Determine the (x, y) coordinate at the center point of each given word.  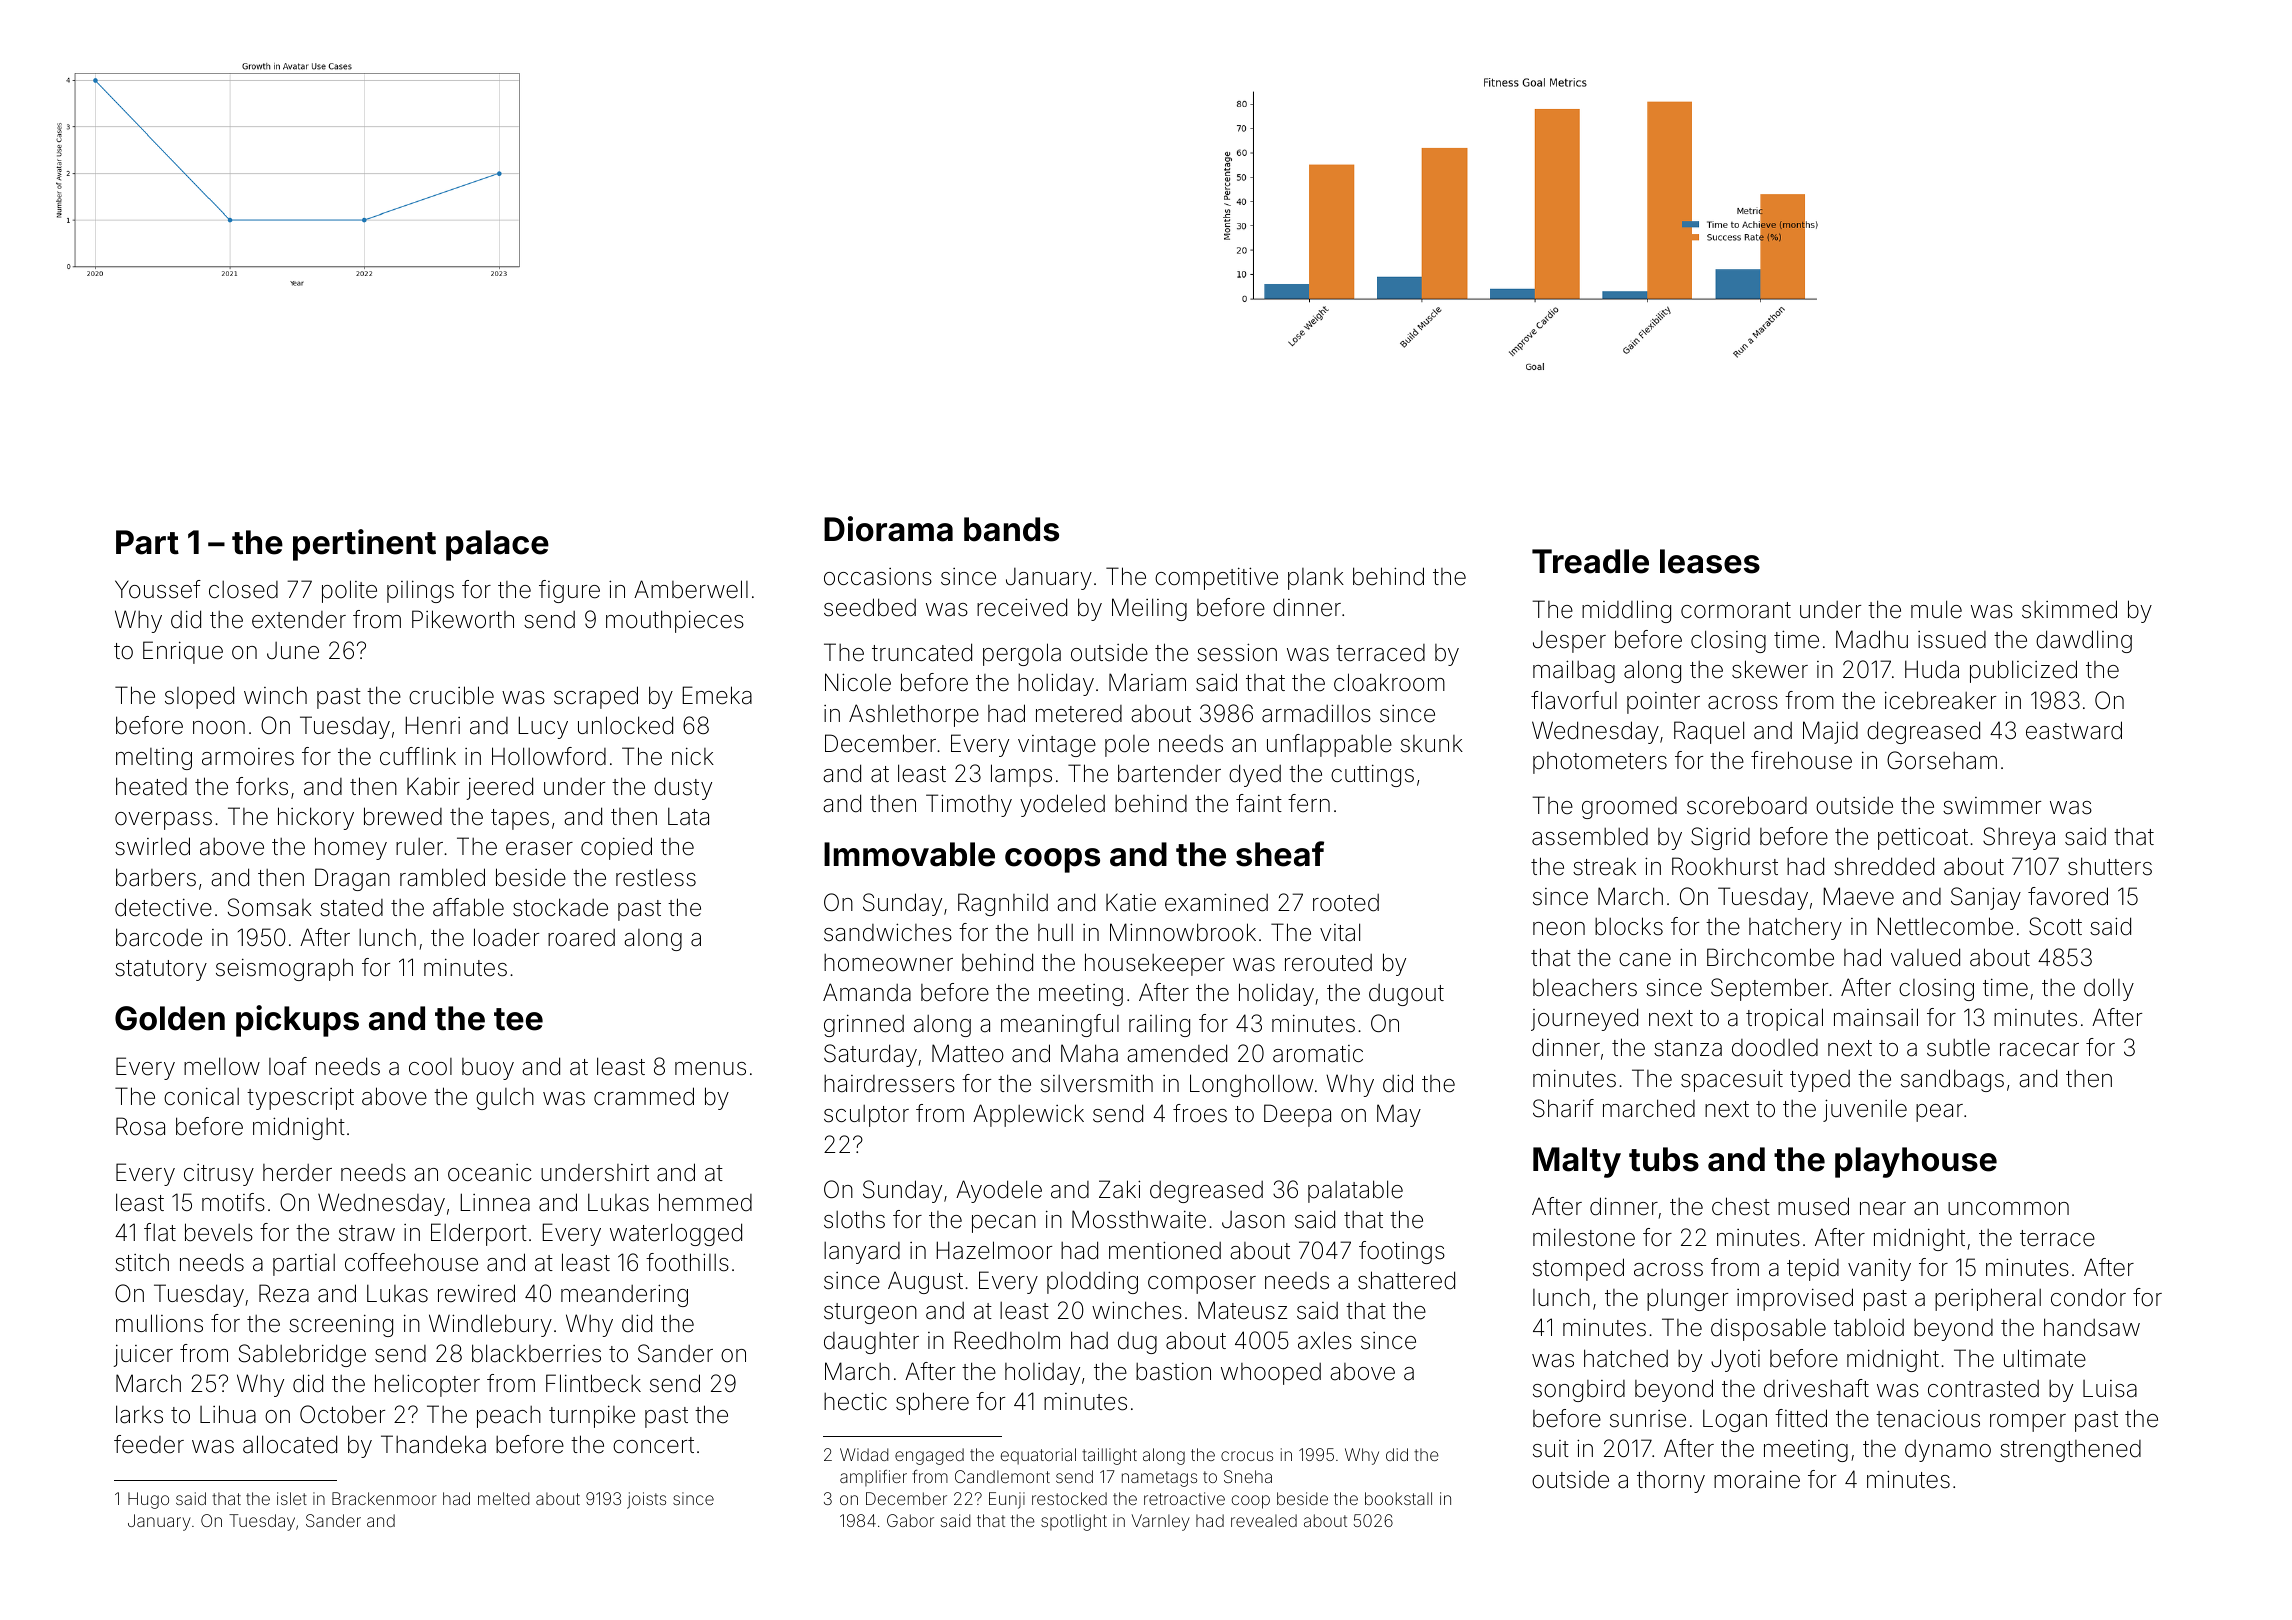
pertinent (364, 545)
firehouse (1801, 760)
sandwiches (888, 932)
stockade (560, 907)
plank (1316, 579)
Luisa (2110, 1389)
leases (1710, 561)
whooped (1271, 1374)
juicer (143, 1356)
